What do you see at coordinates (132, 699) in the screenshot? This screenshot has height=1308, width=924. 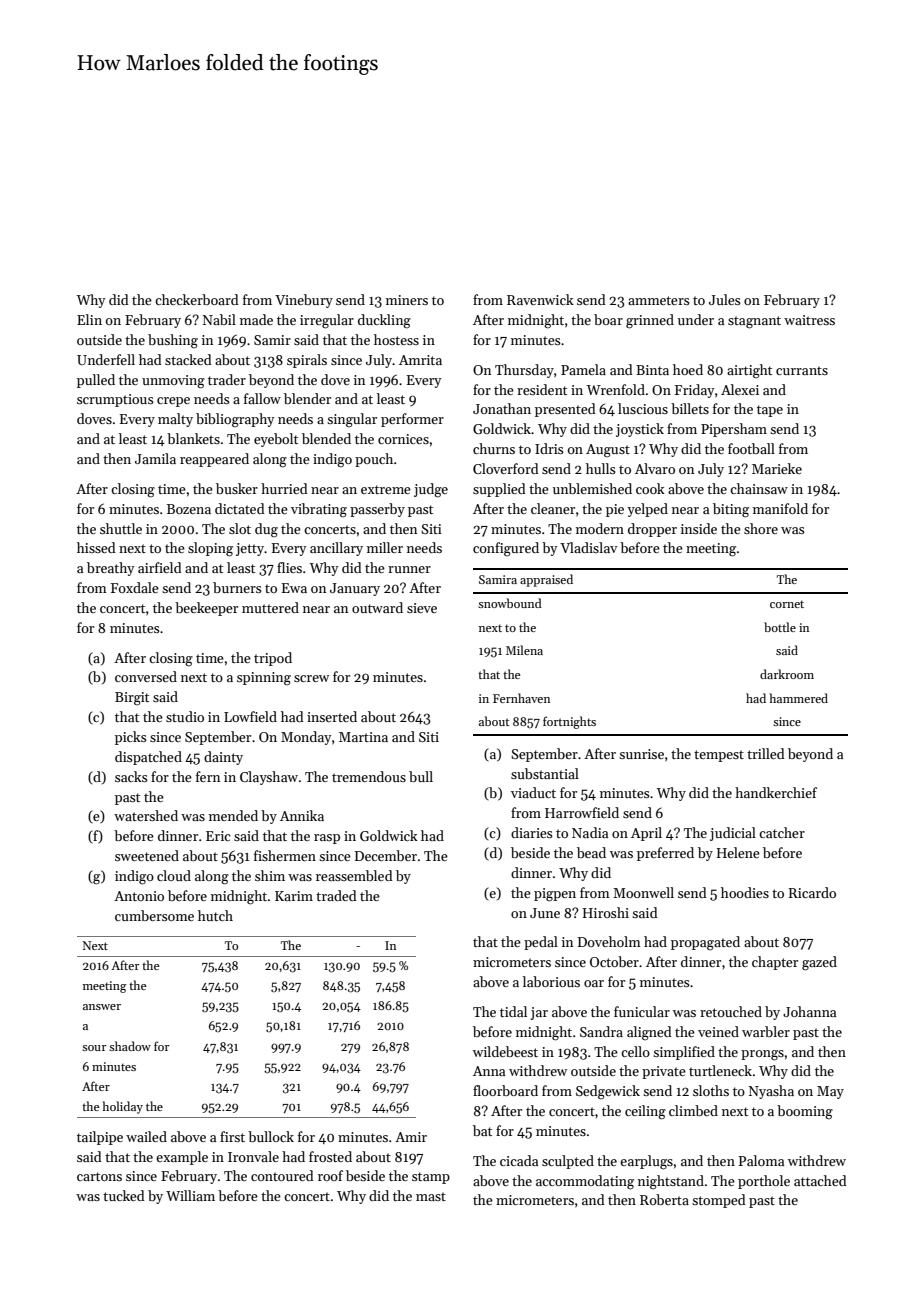 I see `Birgit` at bounding box center [132, 699].
